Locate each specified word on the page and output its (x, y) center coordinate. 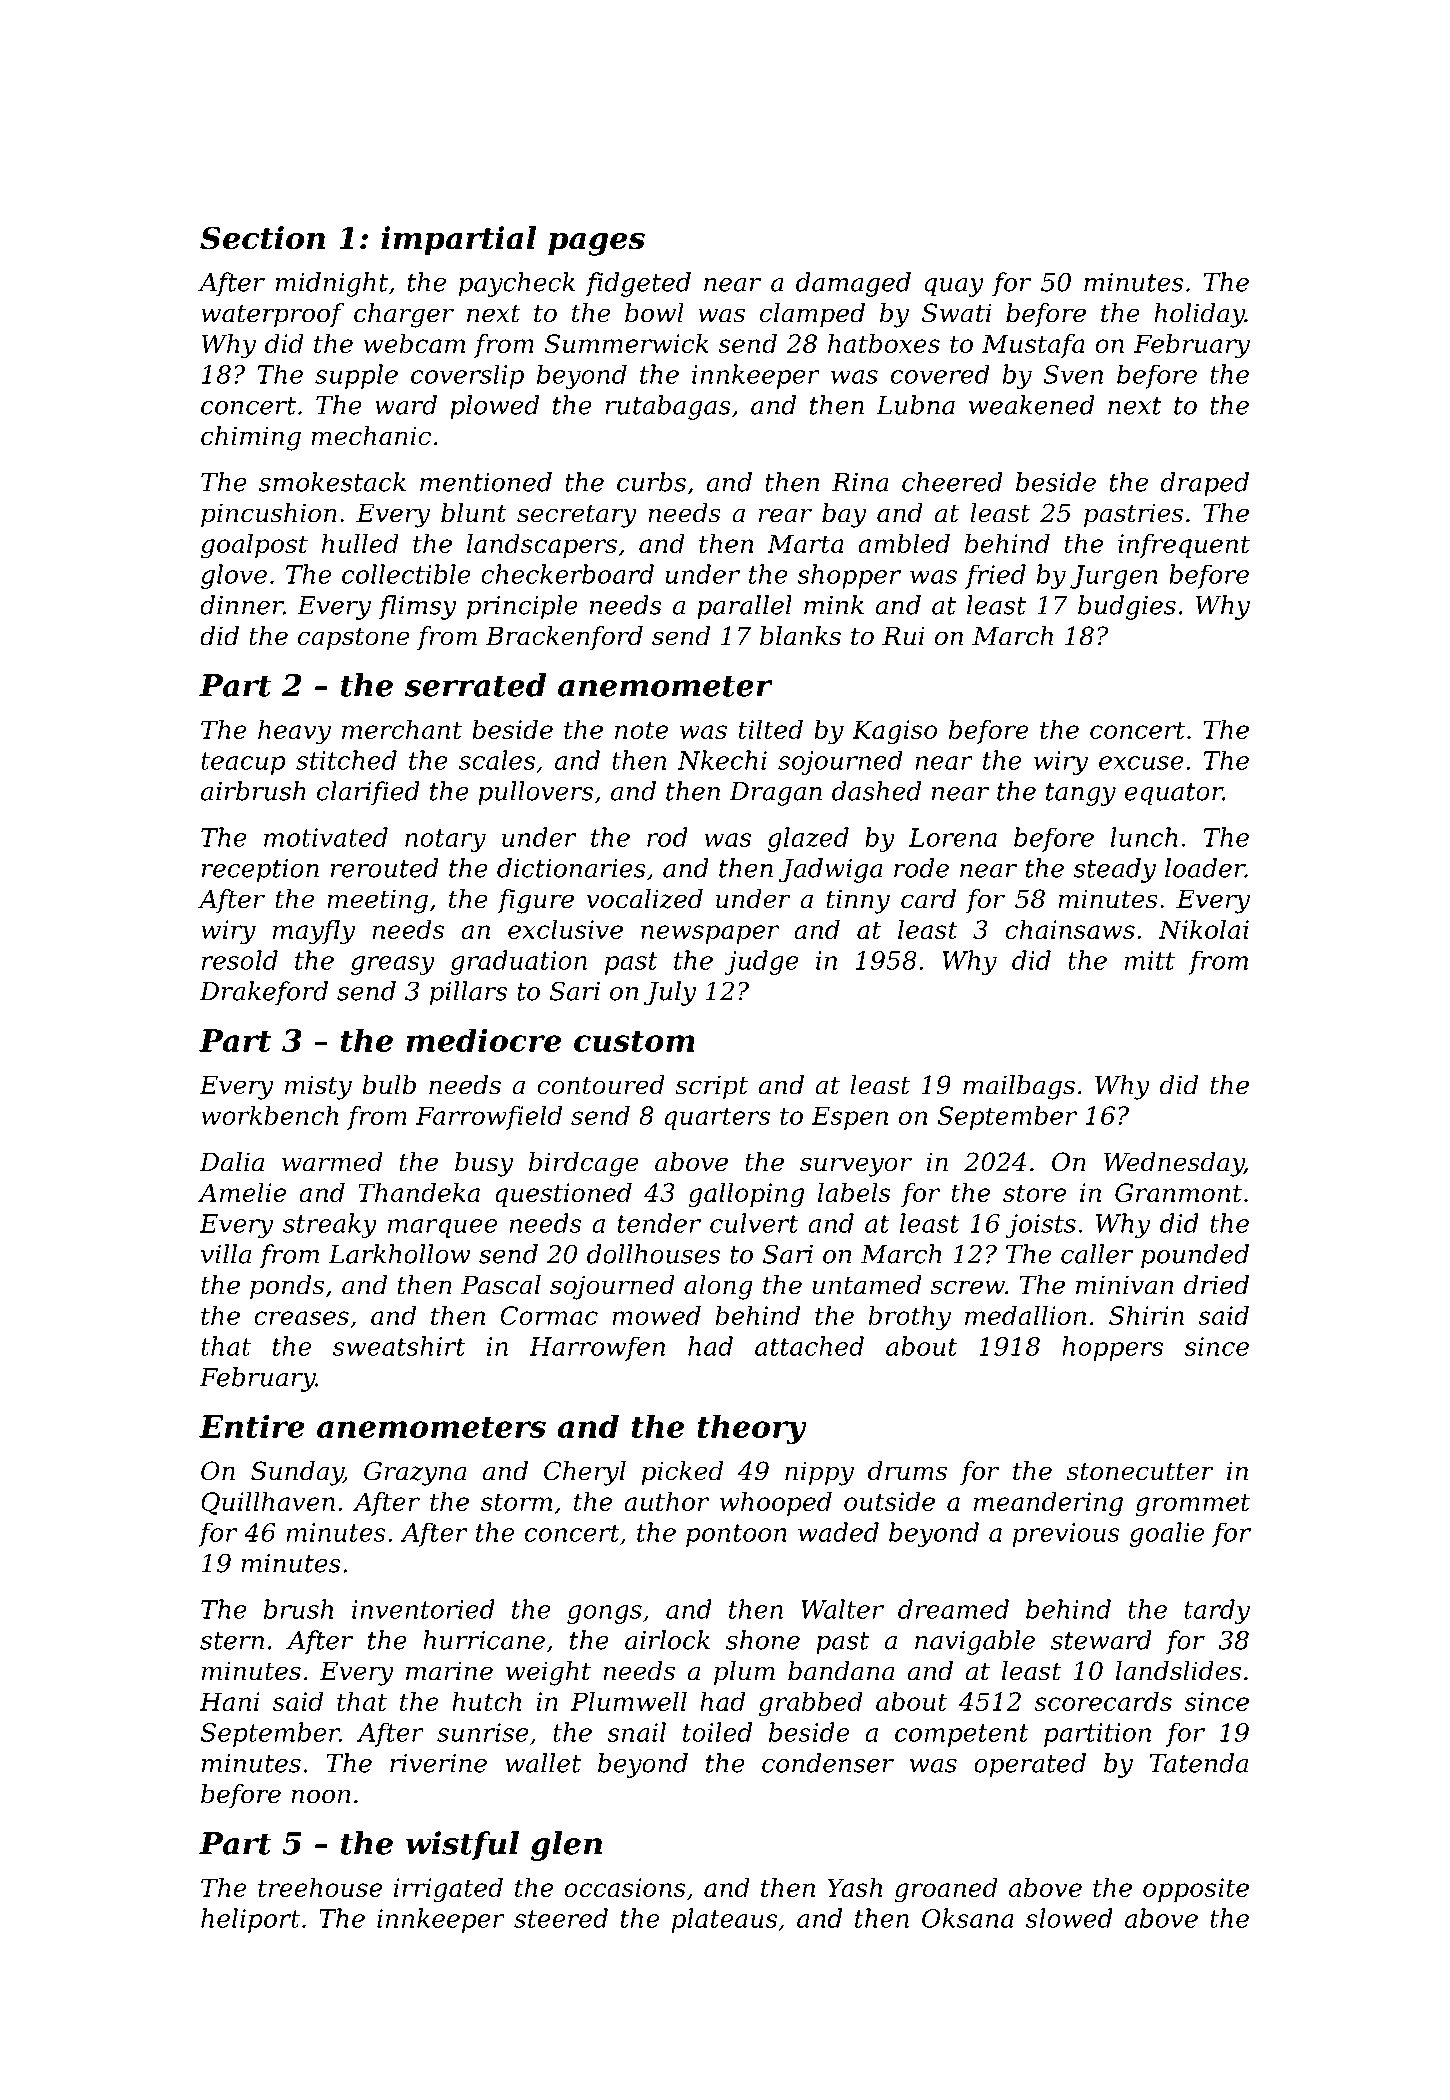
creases (302, 1318)
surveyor (856, 1167)
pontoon (736, 1535)
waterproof (272, 315)
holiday (1199, 315)
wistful (462, 1845)
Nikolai (1203, 929)
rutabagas (668, 407)
